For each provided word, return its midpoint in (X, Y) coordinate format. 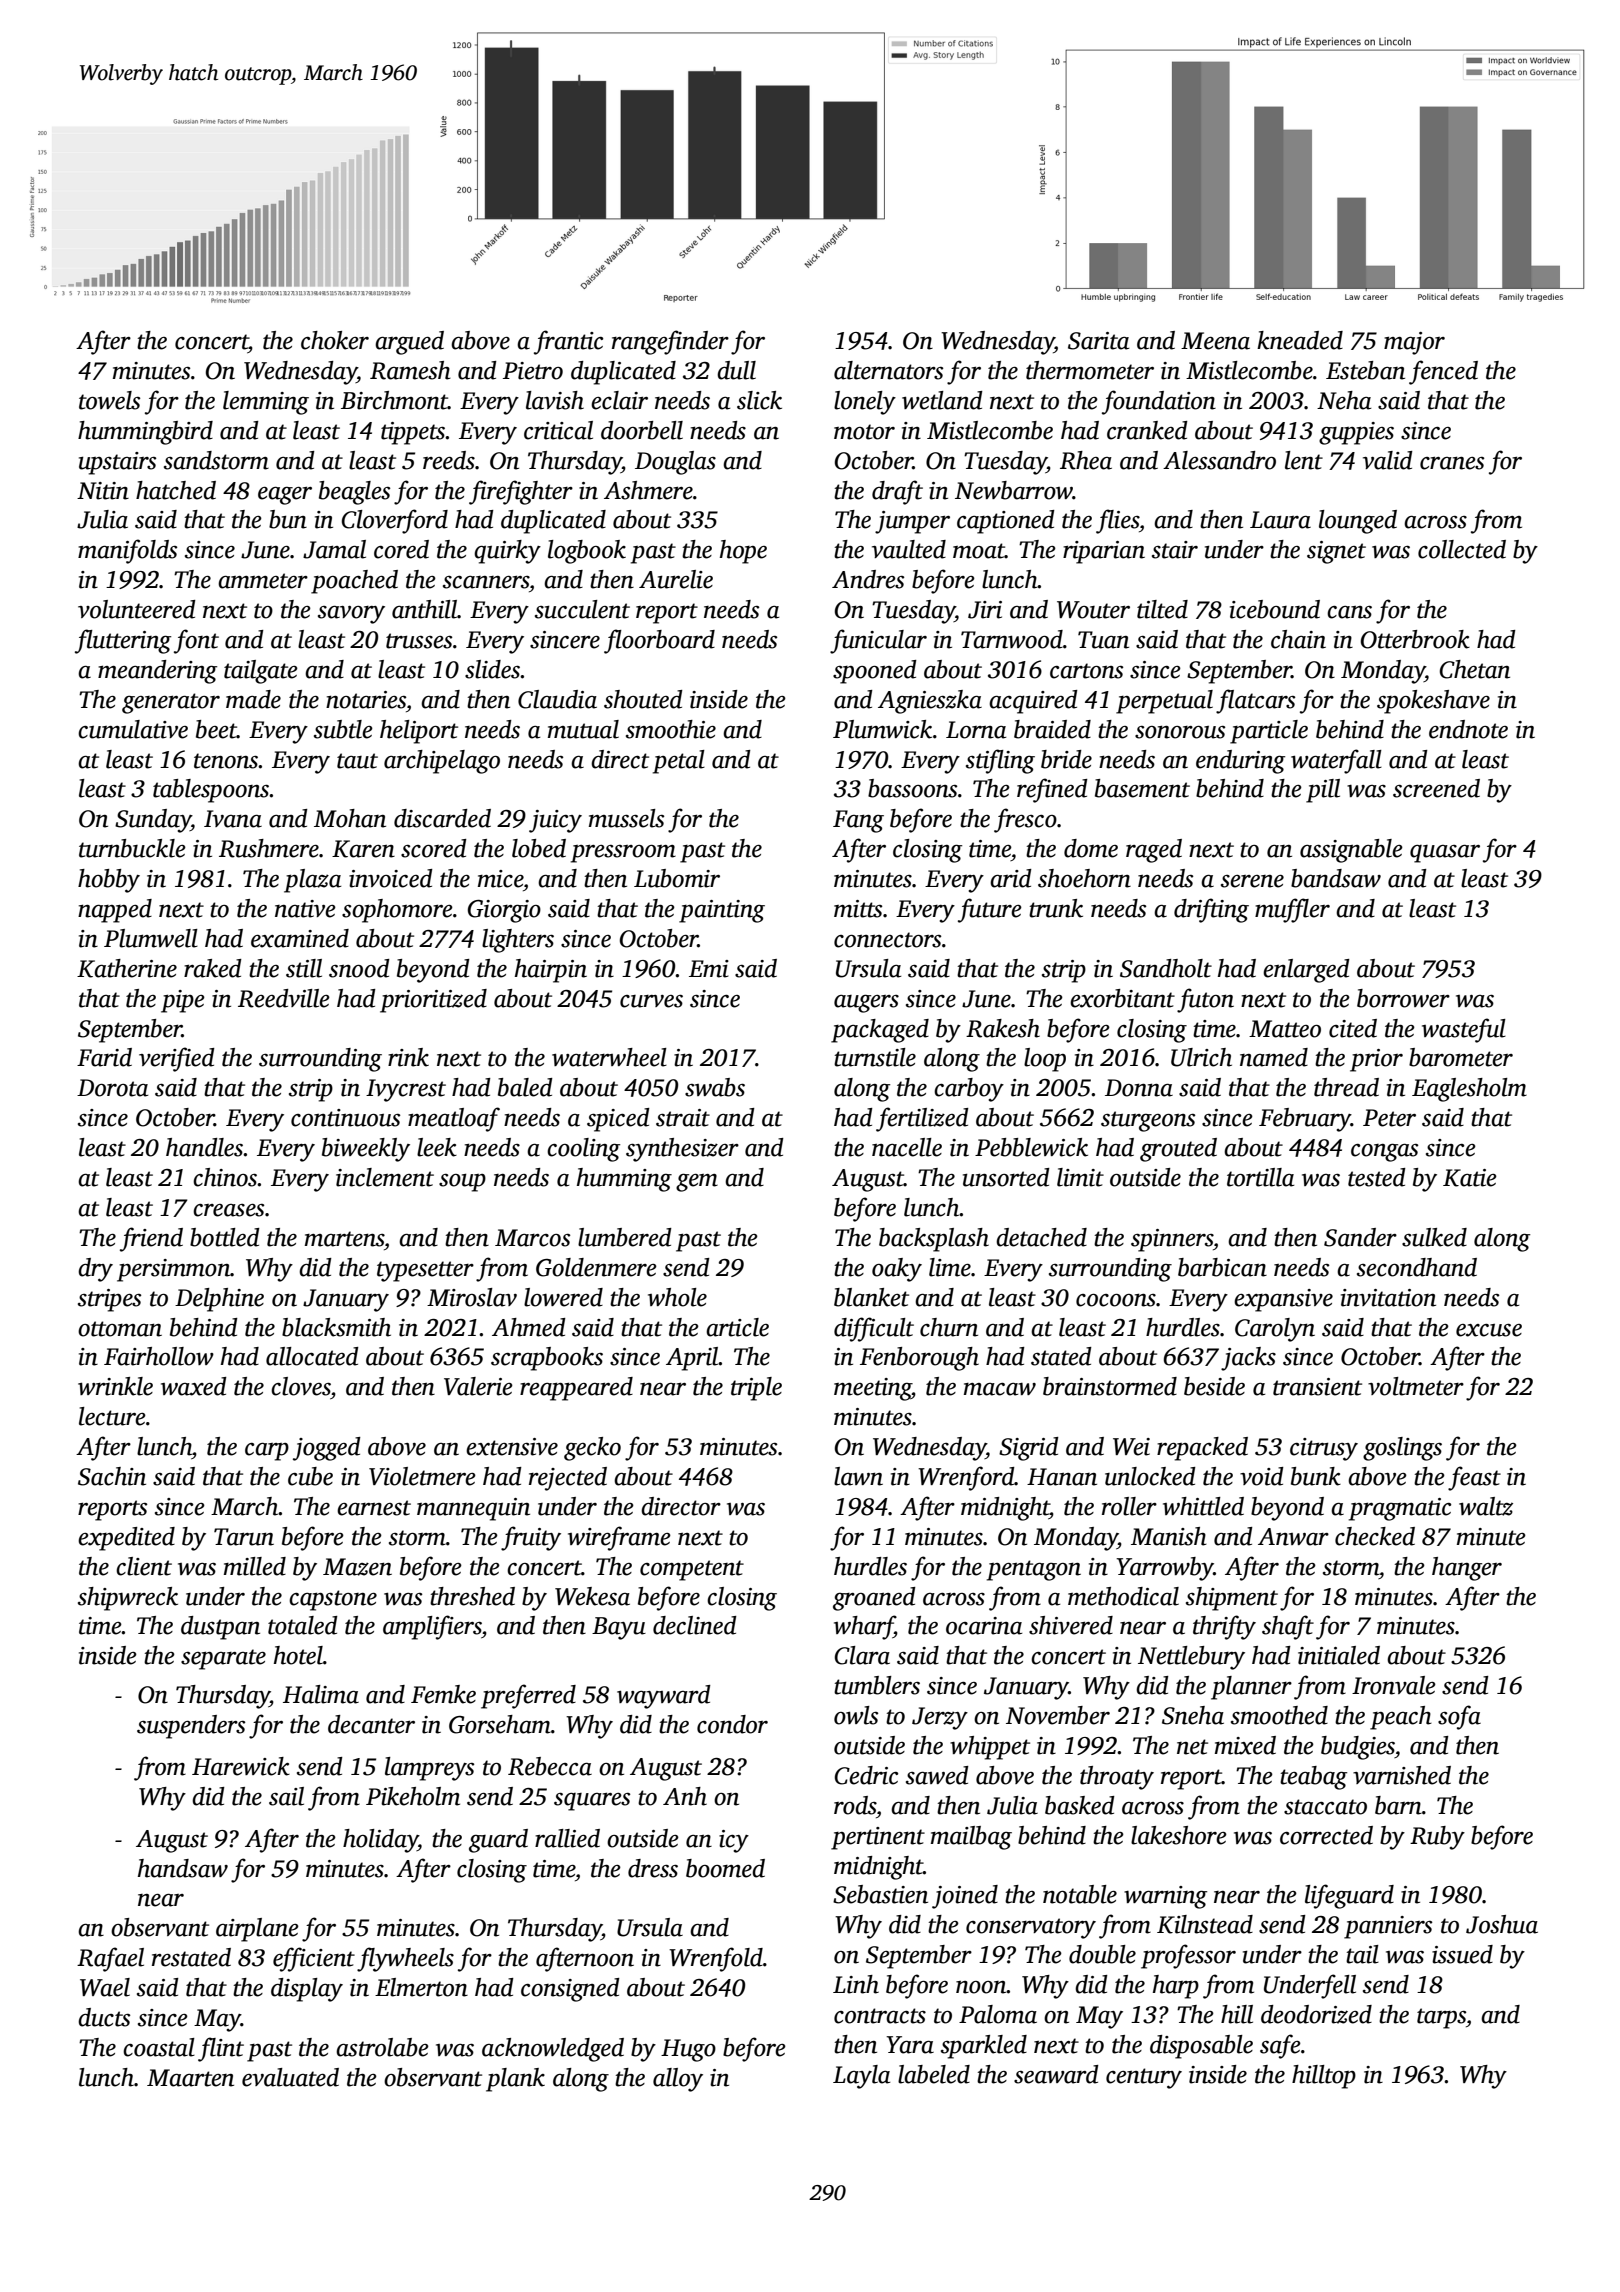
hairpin (551, 971)
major (1414, 343)
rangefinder (670, 342)
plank (515, 2080)
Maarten (190, 2078)
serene (1252, 881)
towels (109, 400)
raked (213, 968)
